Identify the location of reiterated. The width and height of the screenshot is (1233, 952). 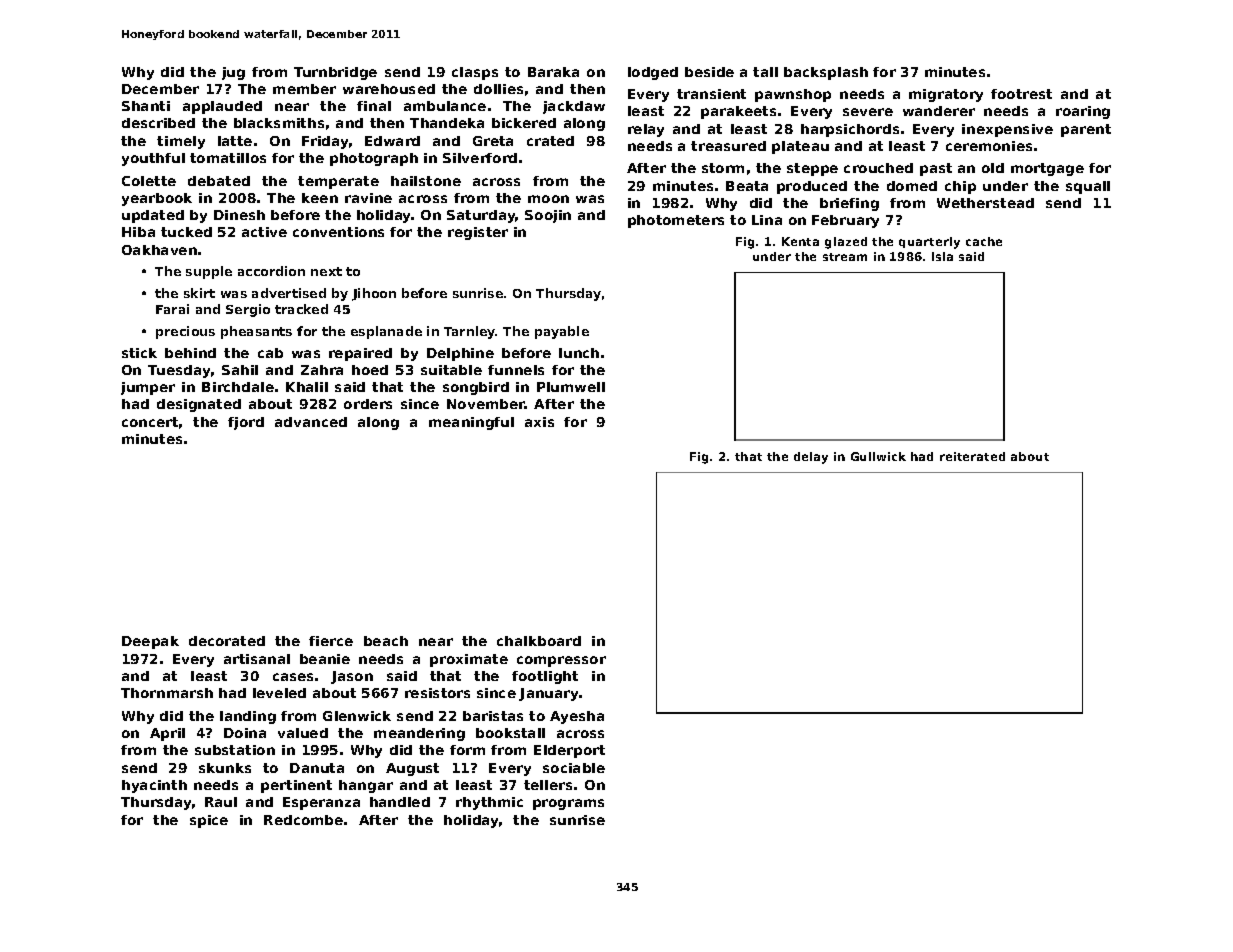
(972, 456).
